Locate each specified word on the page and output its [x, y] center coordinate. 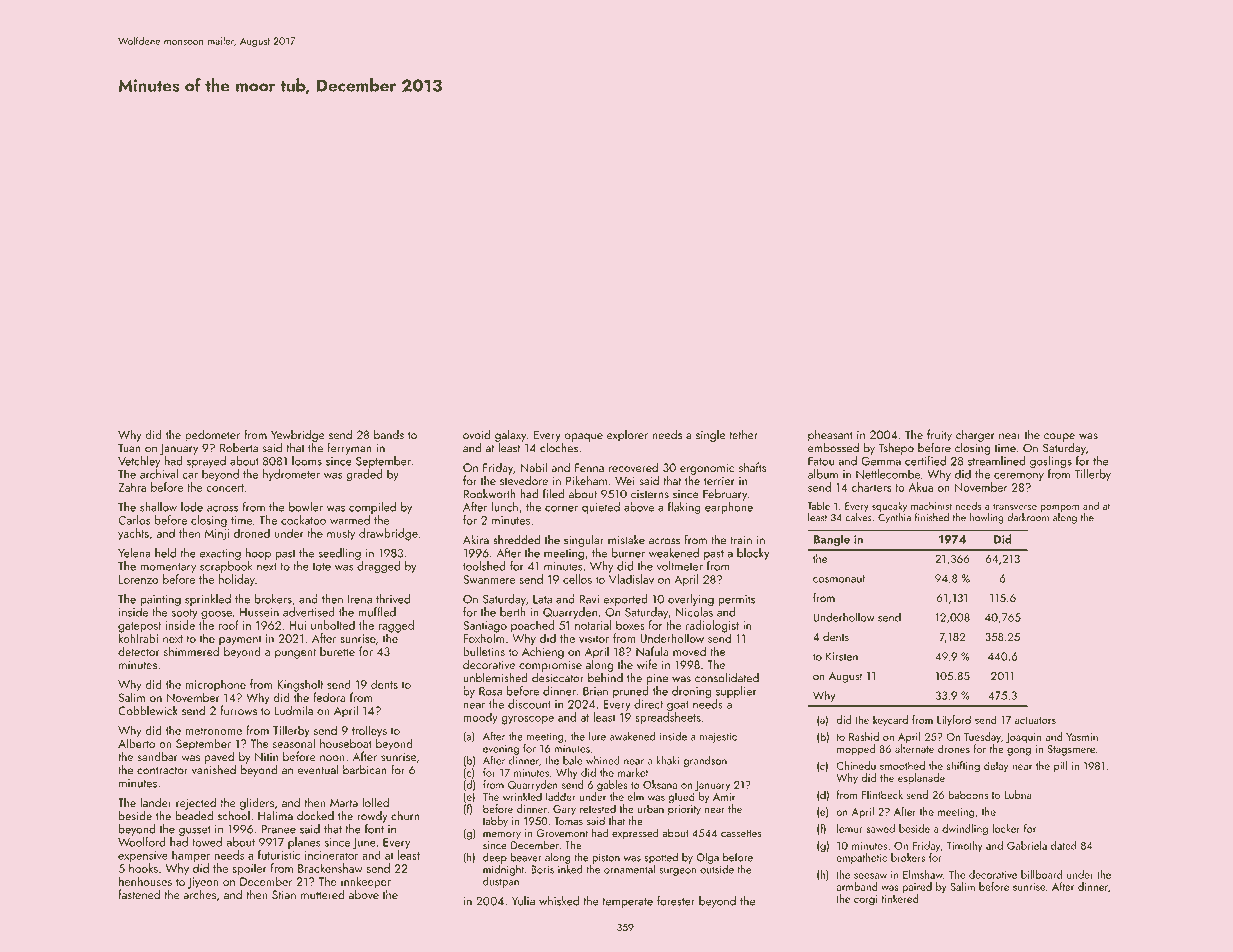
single [711, 436]
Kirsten [842, 656]
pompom [1059, 508]
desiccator [558, 678]
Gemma [881, 461]
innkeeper [366, 882]
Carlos [134, 520]
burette [337, 651]
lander [156, 803]
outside [717, 869]
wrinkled [522, 796]
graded [364, 475]
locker [1006, 828]
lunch [505, 507]
